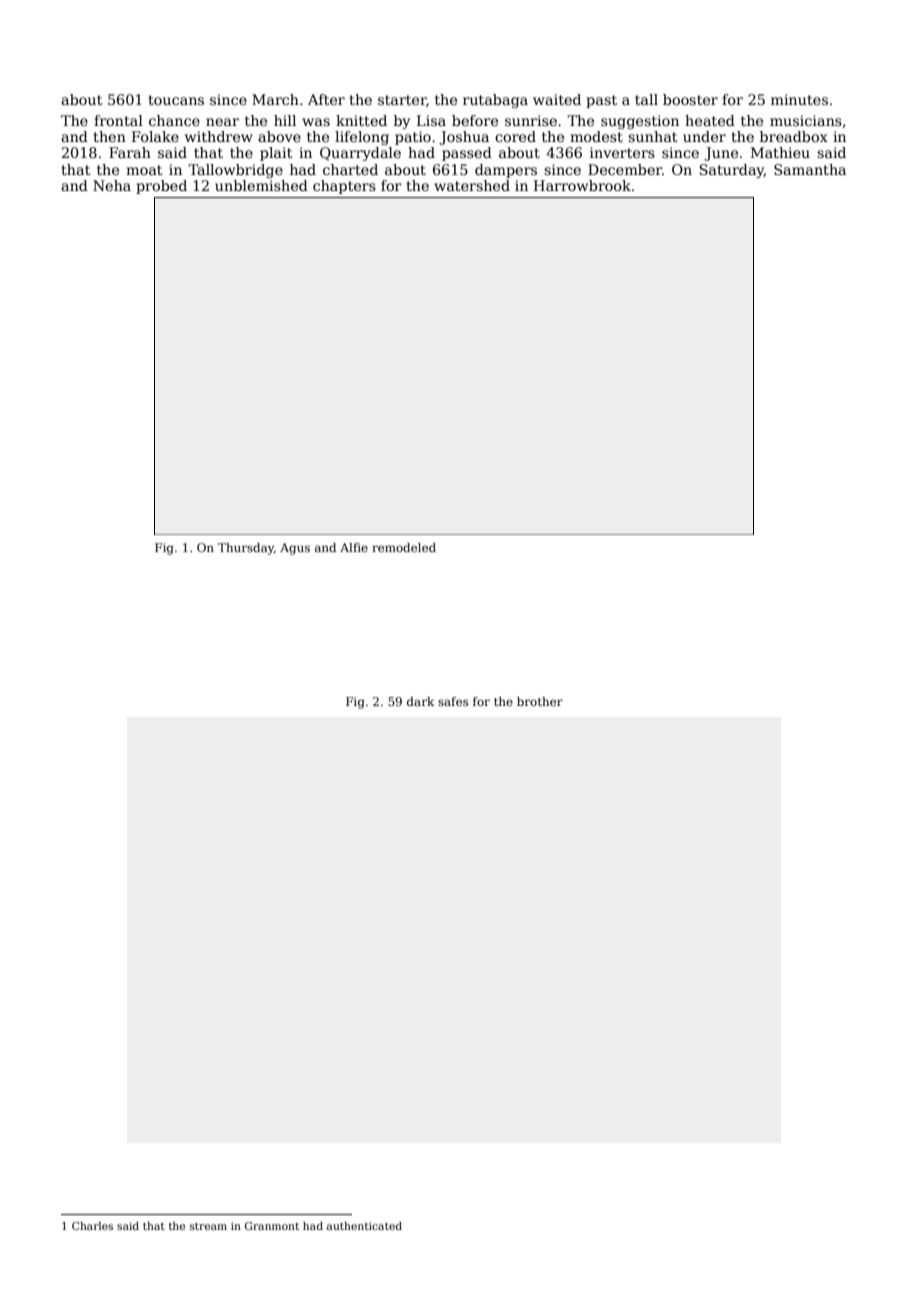 This screenshot has height=1316, width=908. I want to click on Alfie, so click(354, 547).
